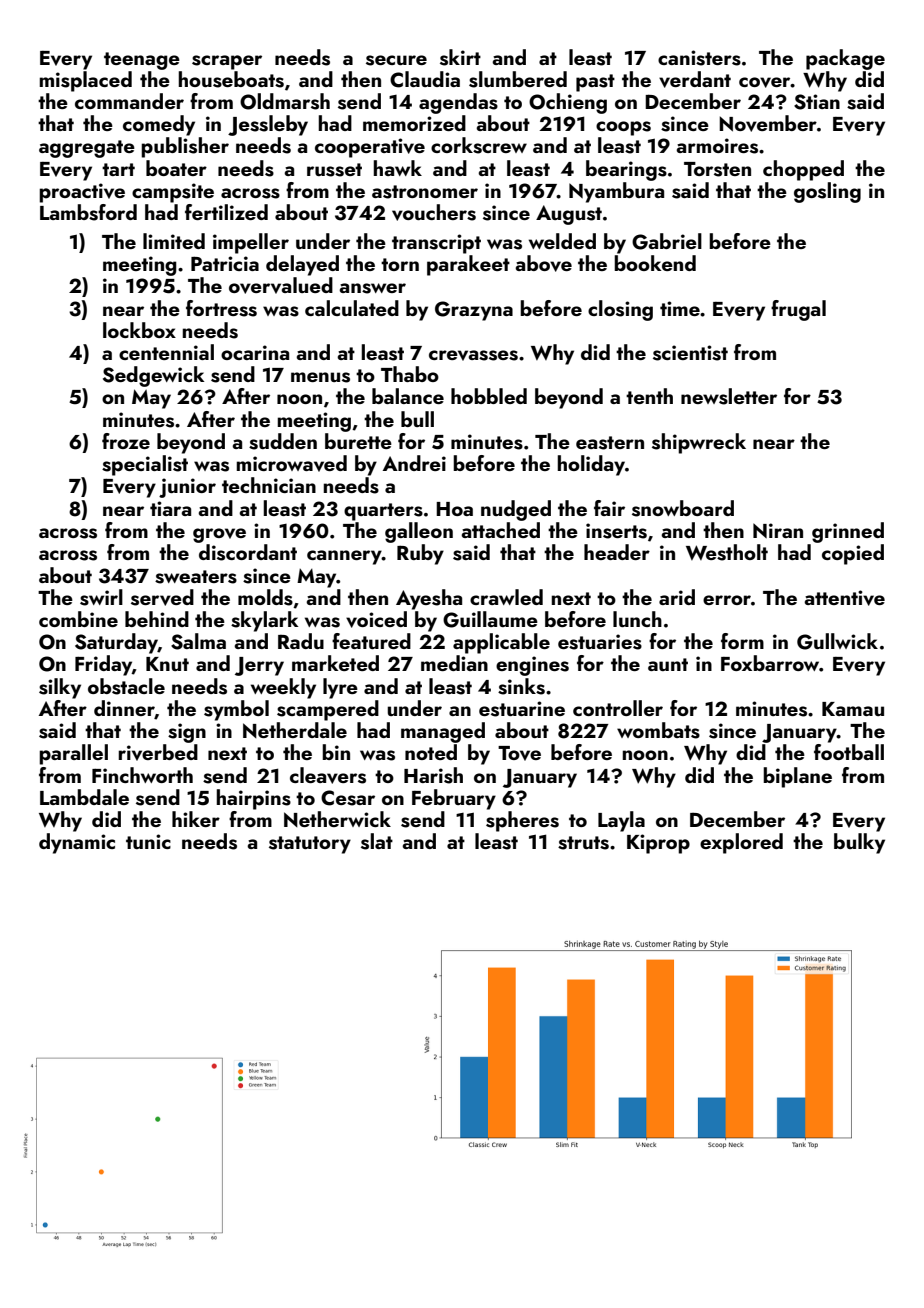 The image size is (924, 1308). I want to click on Sedgewick, so click(153, 376).
